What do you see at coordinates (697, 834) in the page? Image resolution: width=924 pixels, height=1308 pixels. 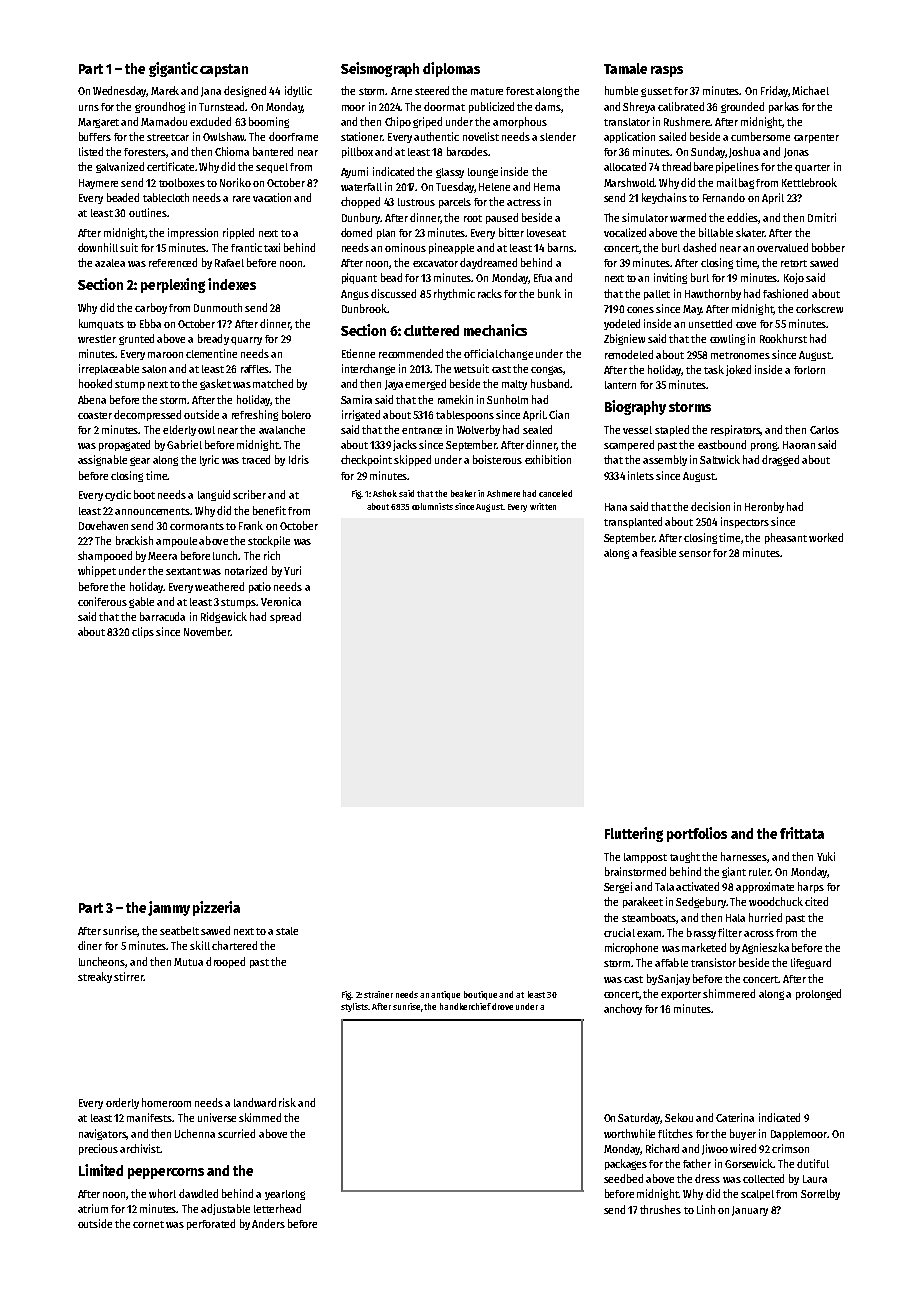 I see `portfolios` at bounding box center [697, 834].
